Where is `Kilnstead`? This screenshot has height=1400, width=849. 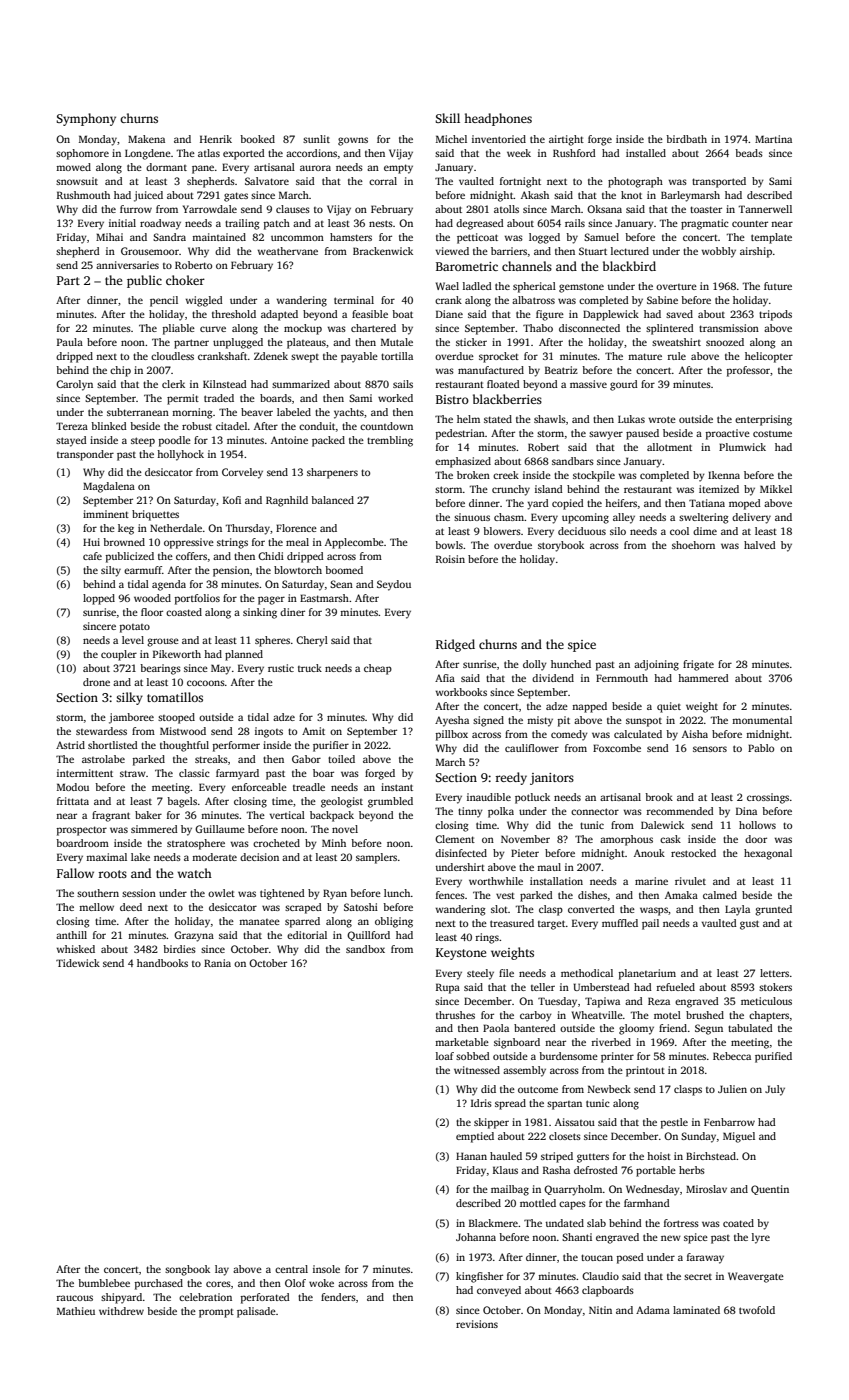
Kilnstead is located at coordinates (225, 384).
